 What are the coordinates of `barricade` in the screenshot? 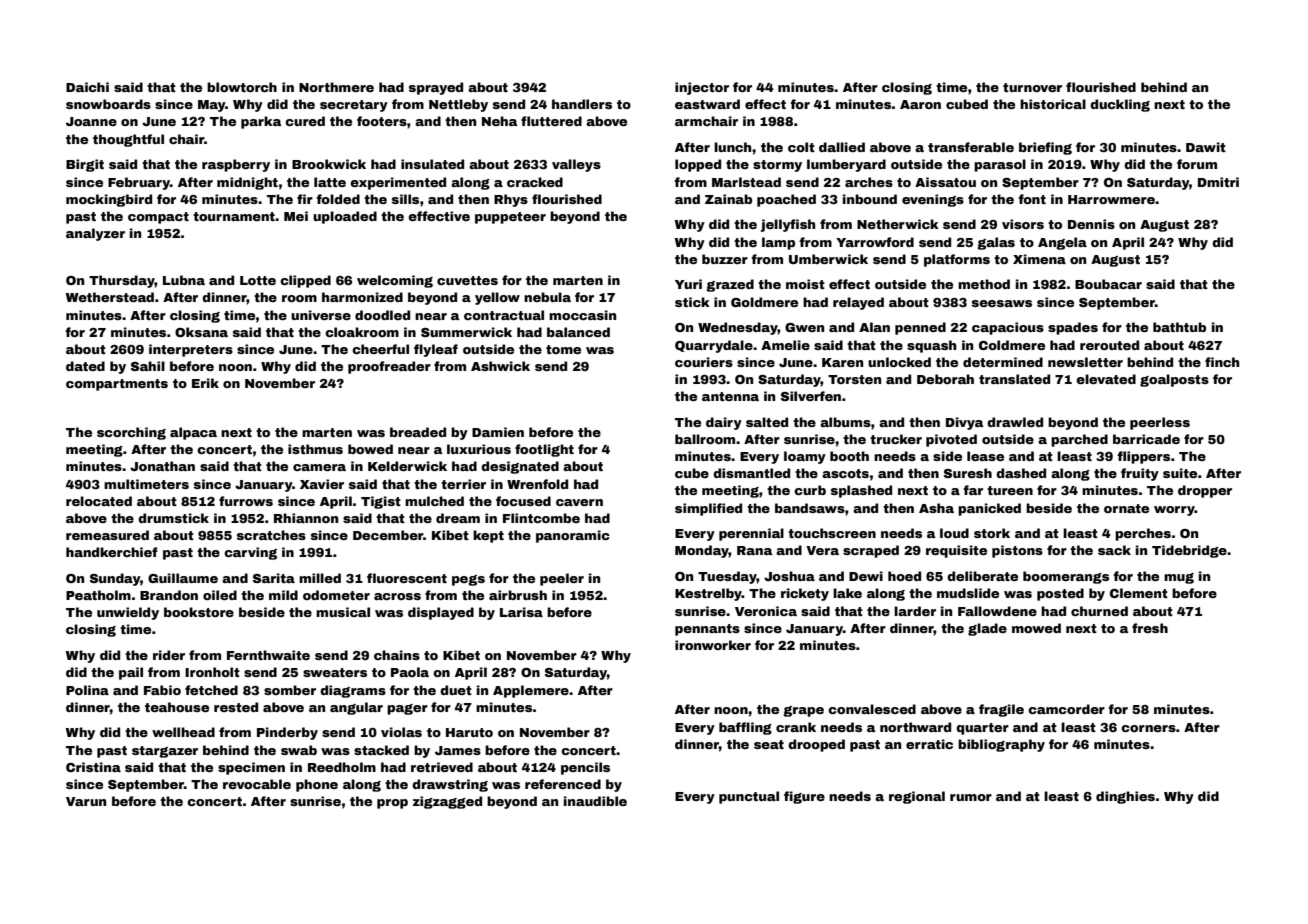 It's located at (1146, 439).
